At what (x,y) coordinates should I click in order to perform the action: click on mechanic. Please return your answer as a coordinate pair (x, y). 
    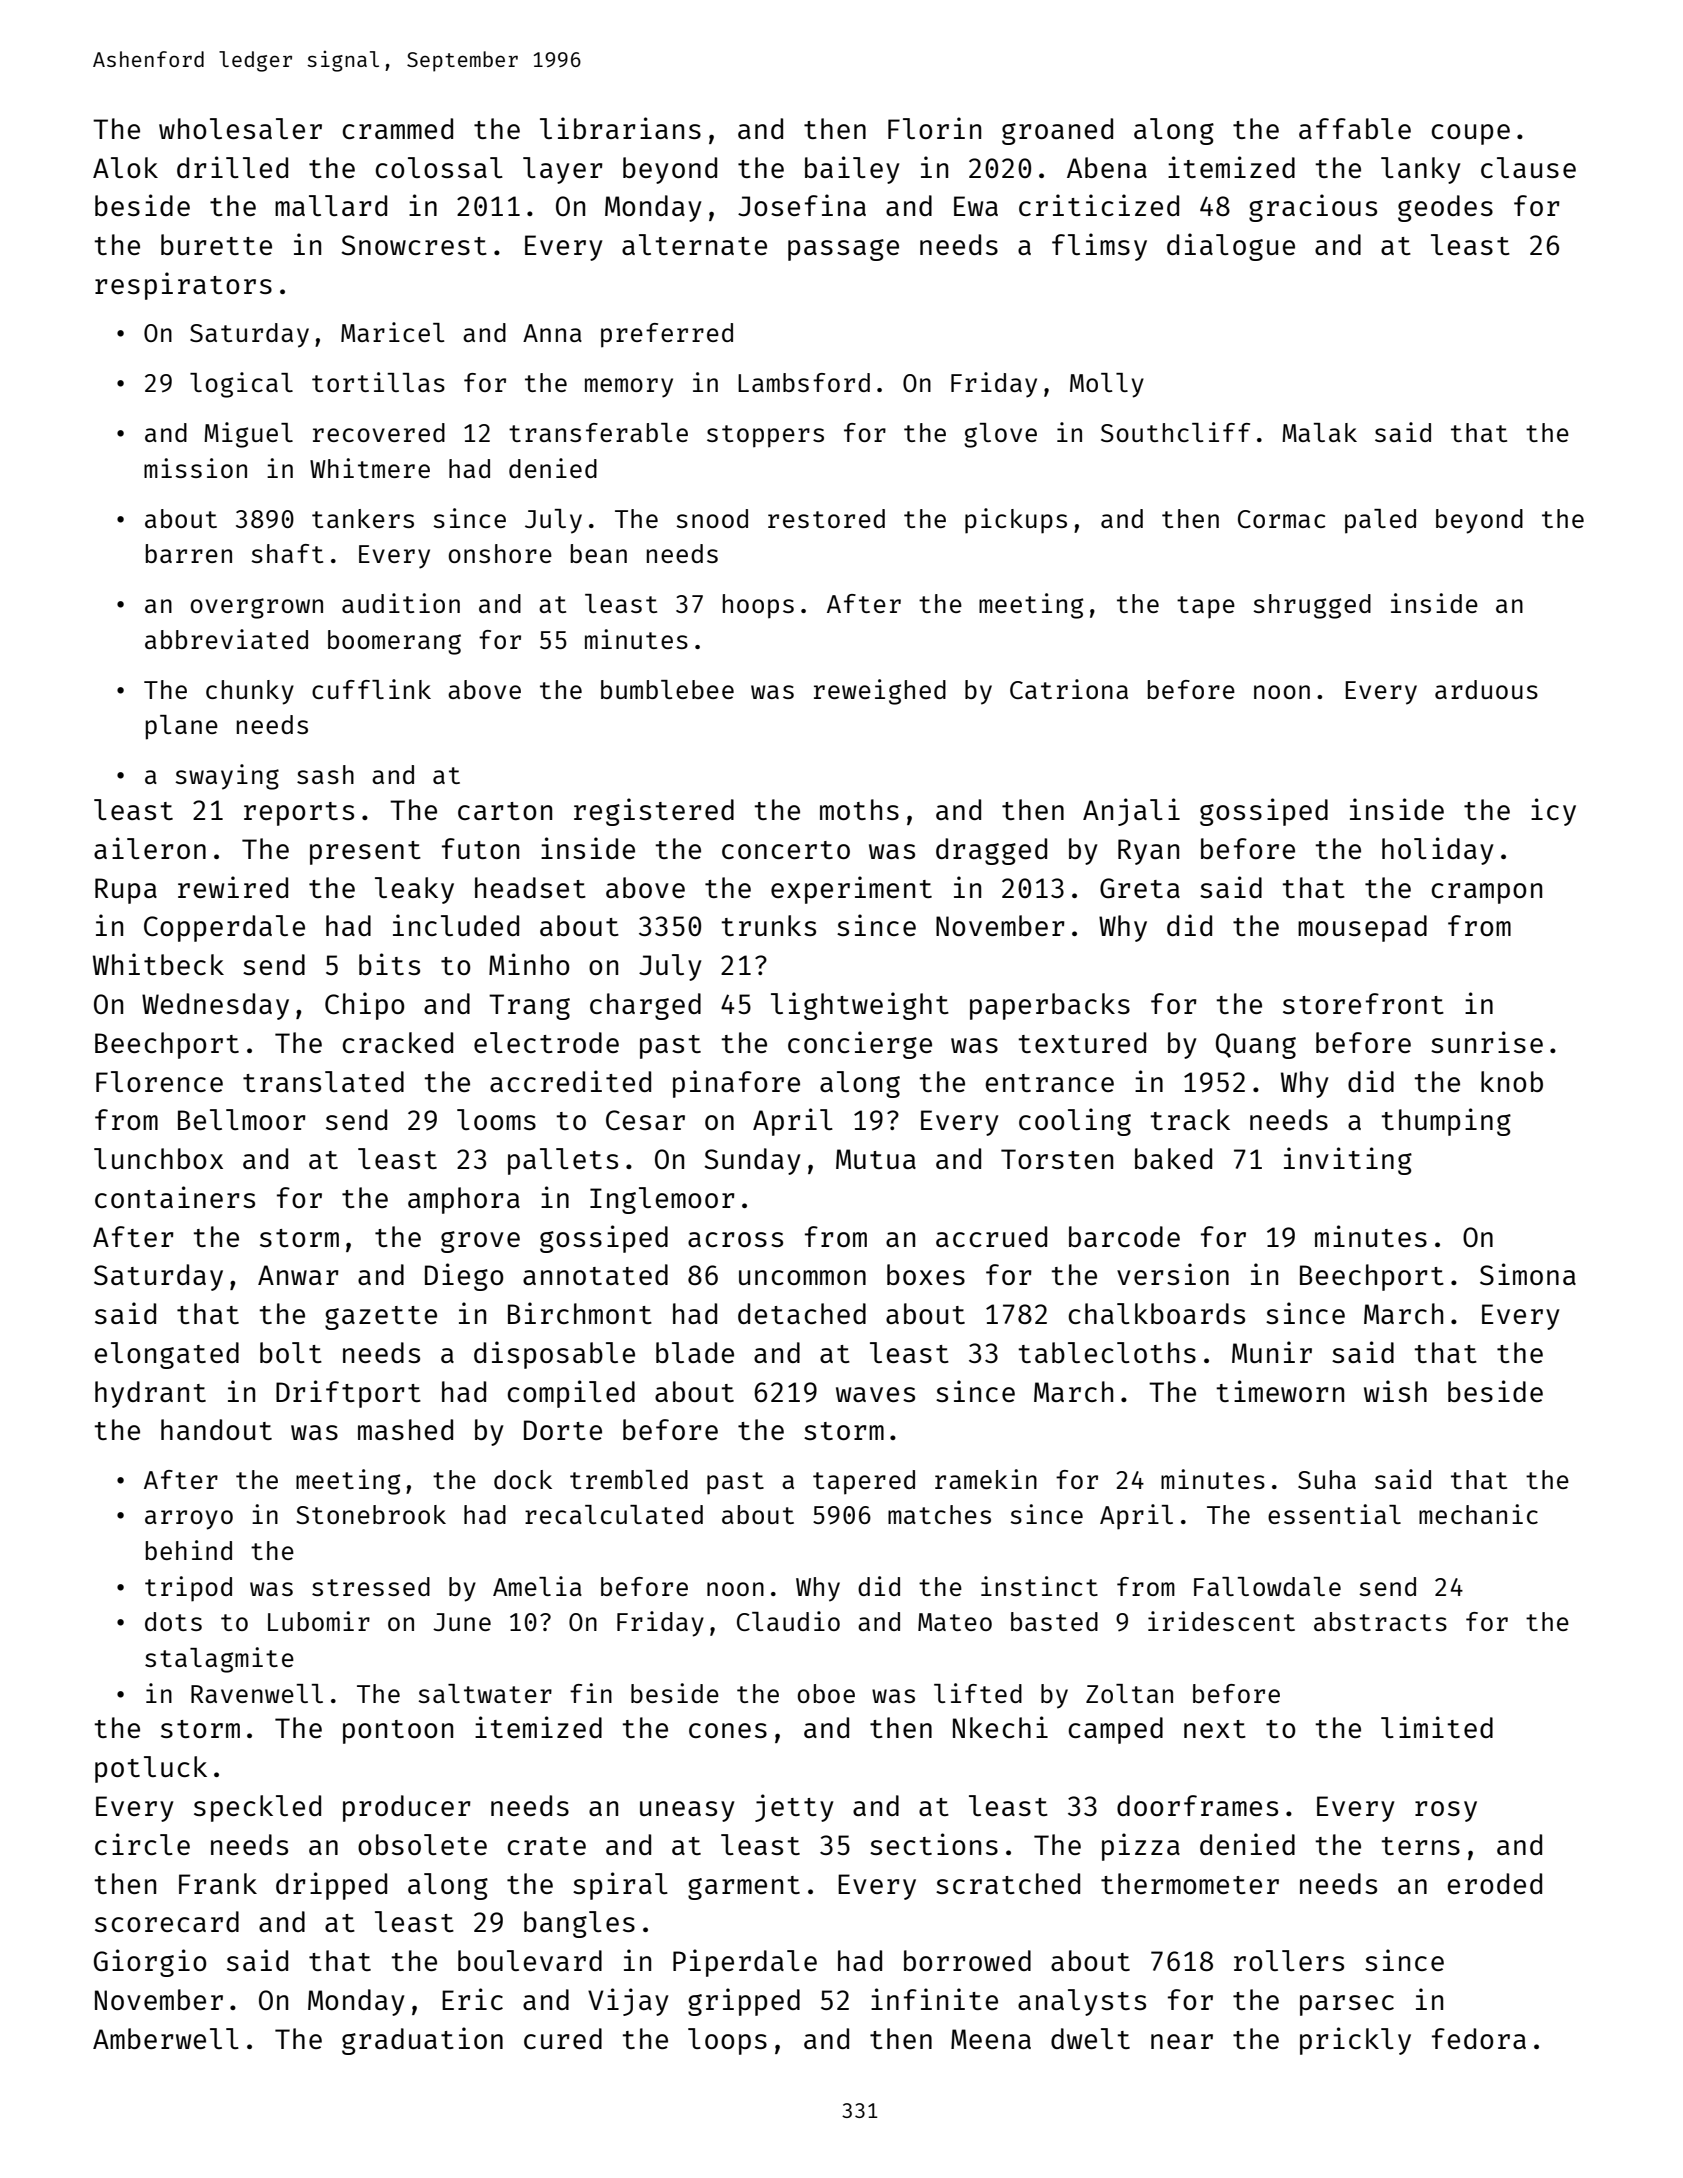
    Looking at the image, I should click on (1478, 1514).
